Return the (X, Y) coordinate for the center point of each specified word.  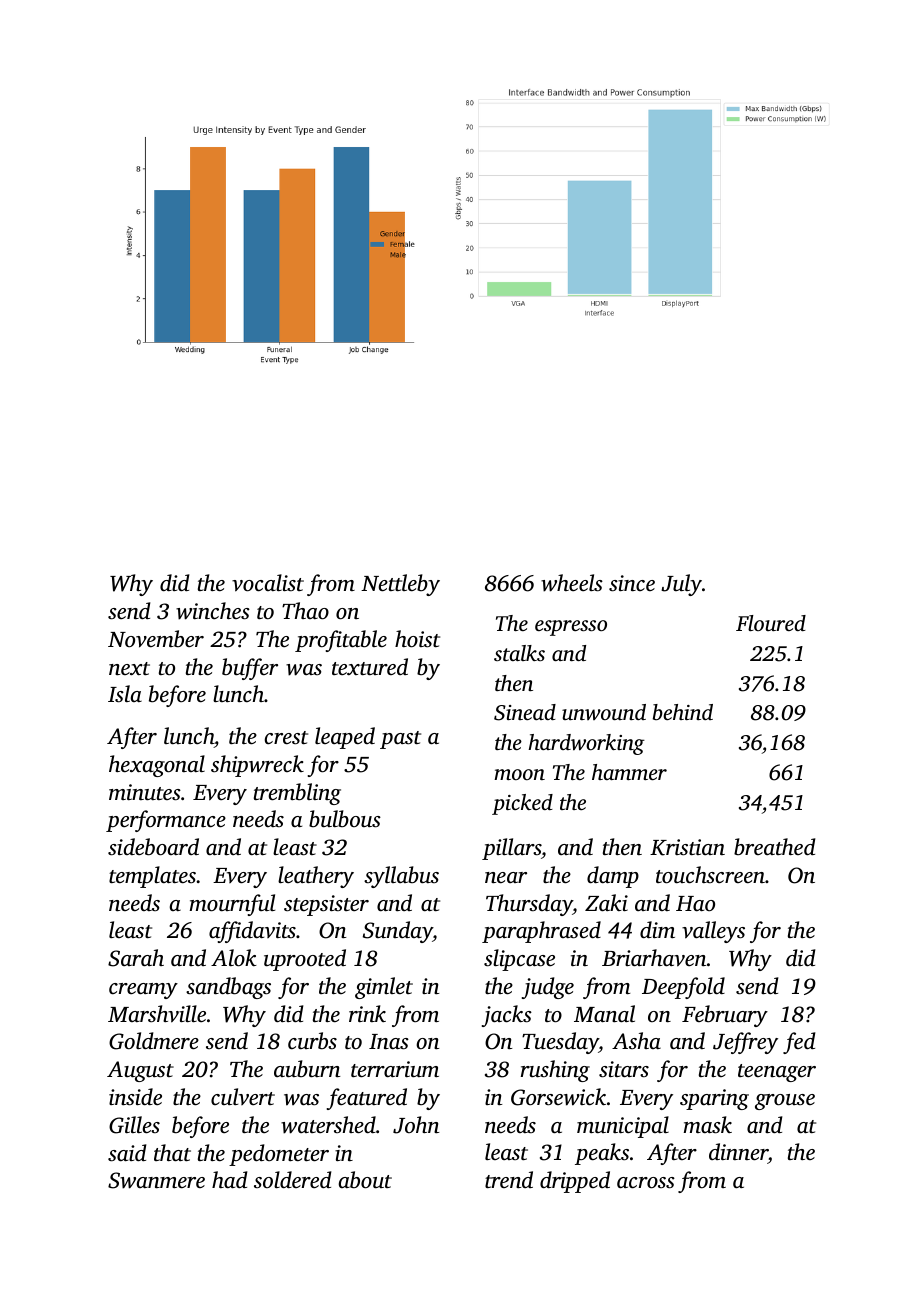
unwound (604, 712)
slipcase (519, 960)
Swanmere (156, 1180)
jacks (507, 1016)
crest (286, 738)
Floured (771, 623)
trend (509, 1180)
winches (213, 611)
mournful (232, 905)
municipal (623, 1127)
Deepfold (683, 988)
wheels (572, 583)
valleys (713, 932)
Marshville (157, 1014)
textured (370, 667)
